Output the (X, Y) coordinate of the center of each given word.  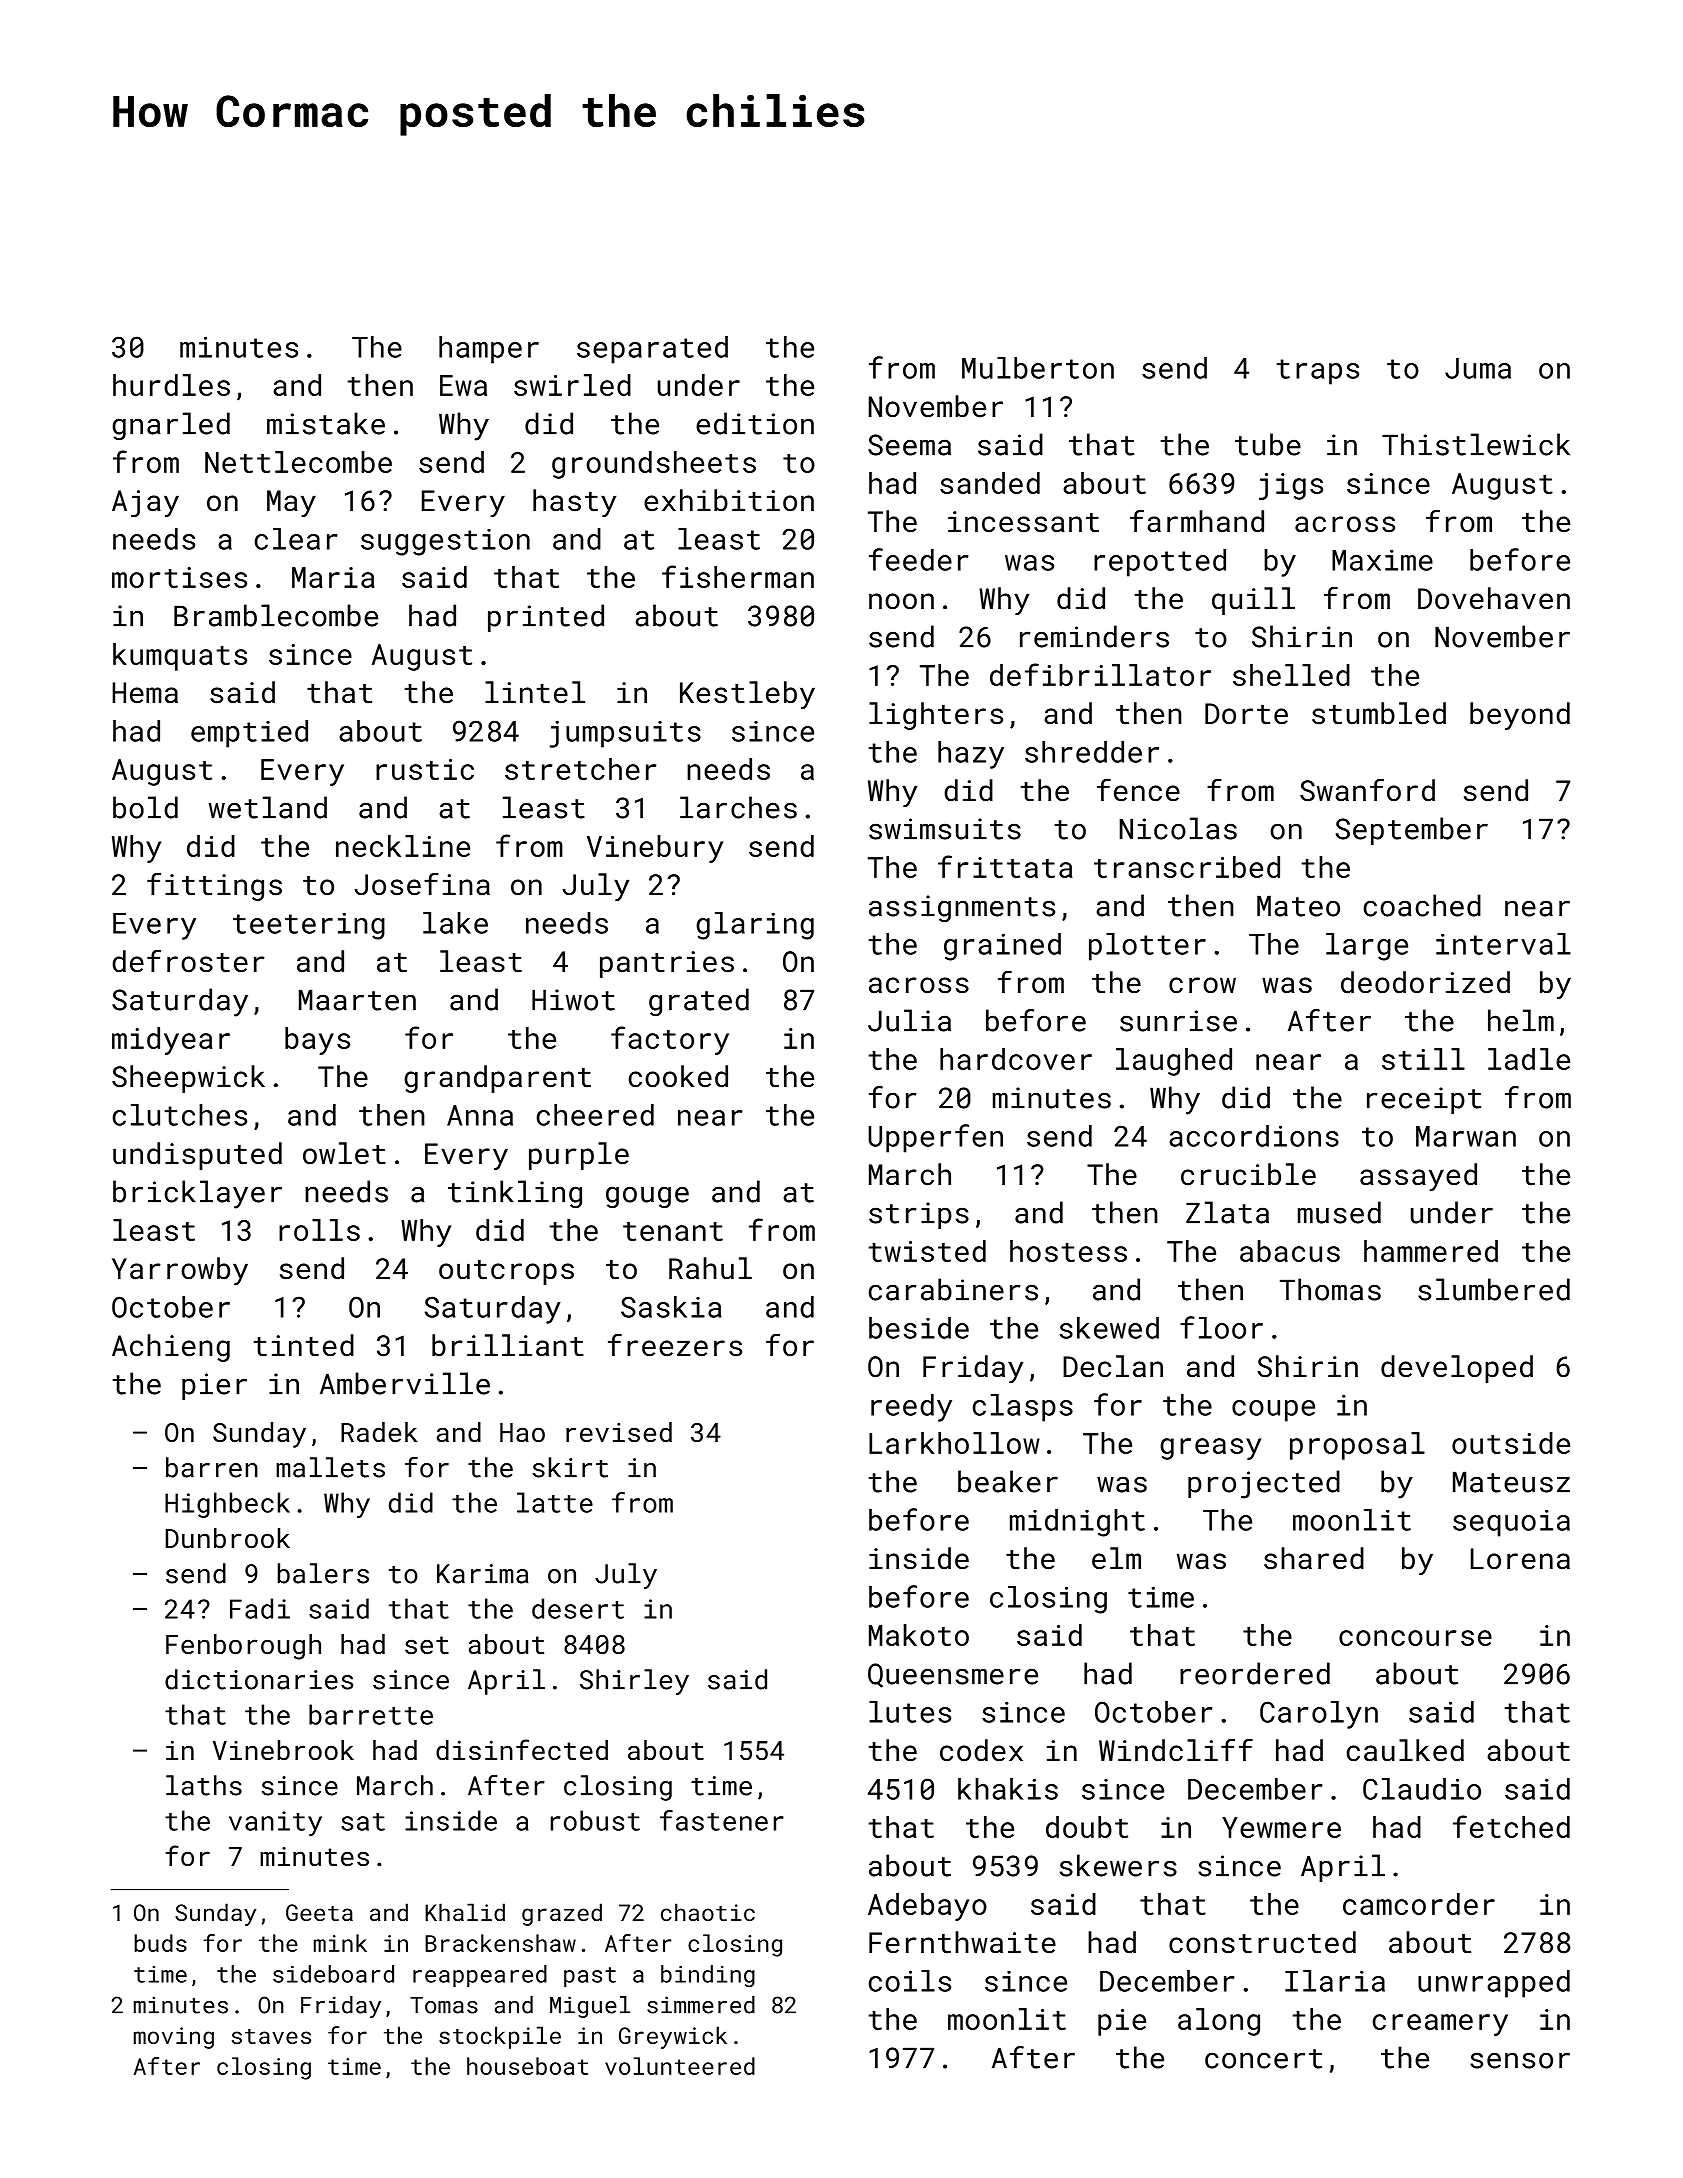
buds (160, 1943)
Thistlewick (1476, 444)
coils (910, 1981)
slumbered (1494, 1289)
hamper (489, 350)
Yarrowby (180, 1271)
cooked (678, 1076)
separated (652, 350)
